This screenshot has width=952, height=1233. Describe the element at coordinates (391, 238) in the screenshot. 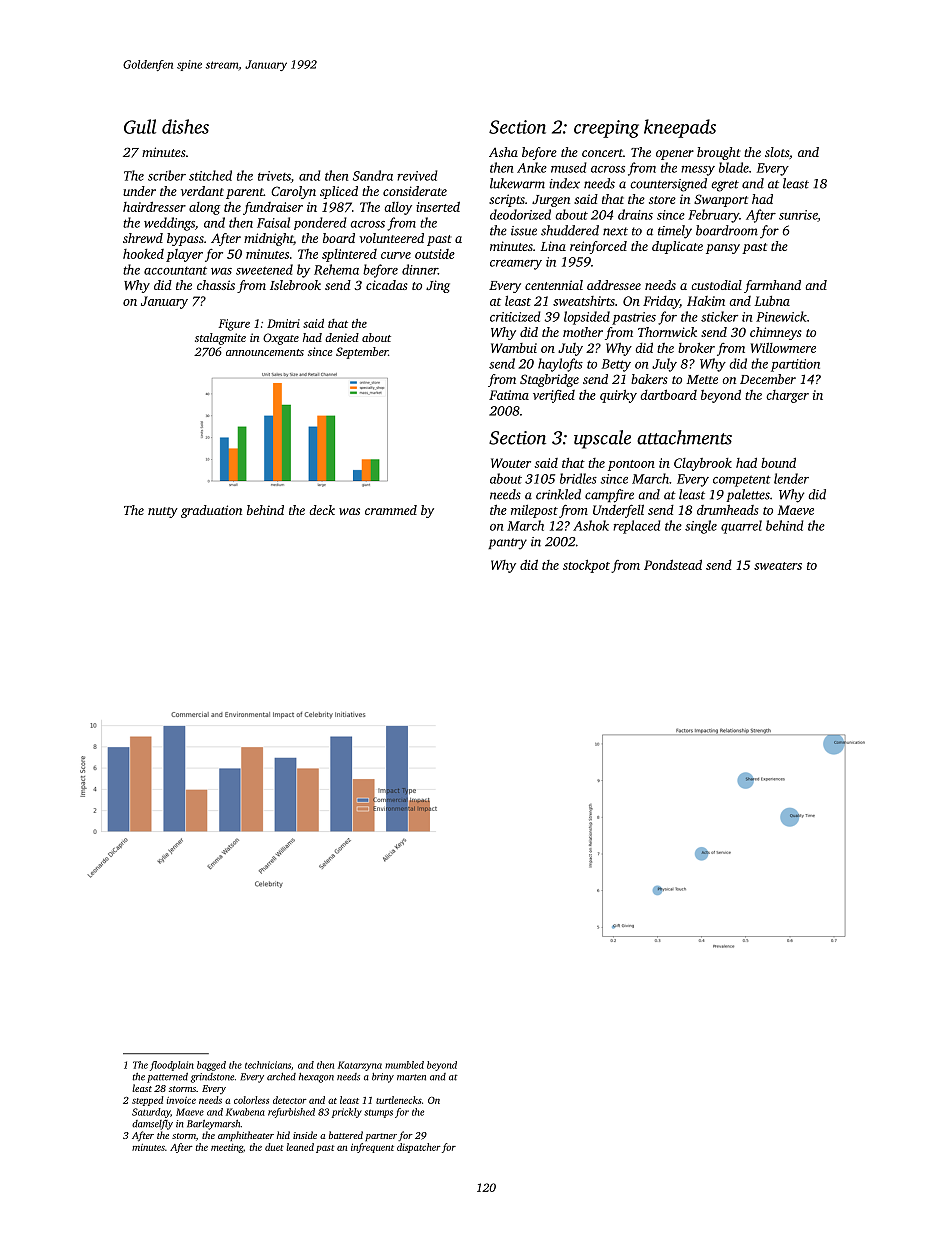

I see `volunteered` at that location.
